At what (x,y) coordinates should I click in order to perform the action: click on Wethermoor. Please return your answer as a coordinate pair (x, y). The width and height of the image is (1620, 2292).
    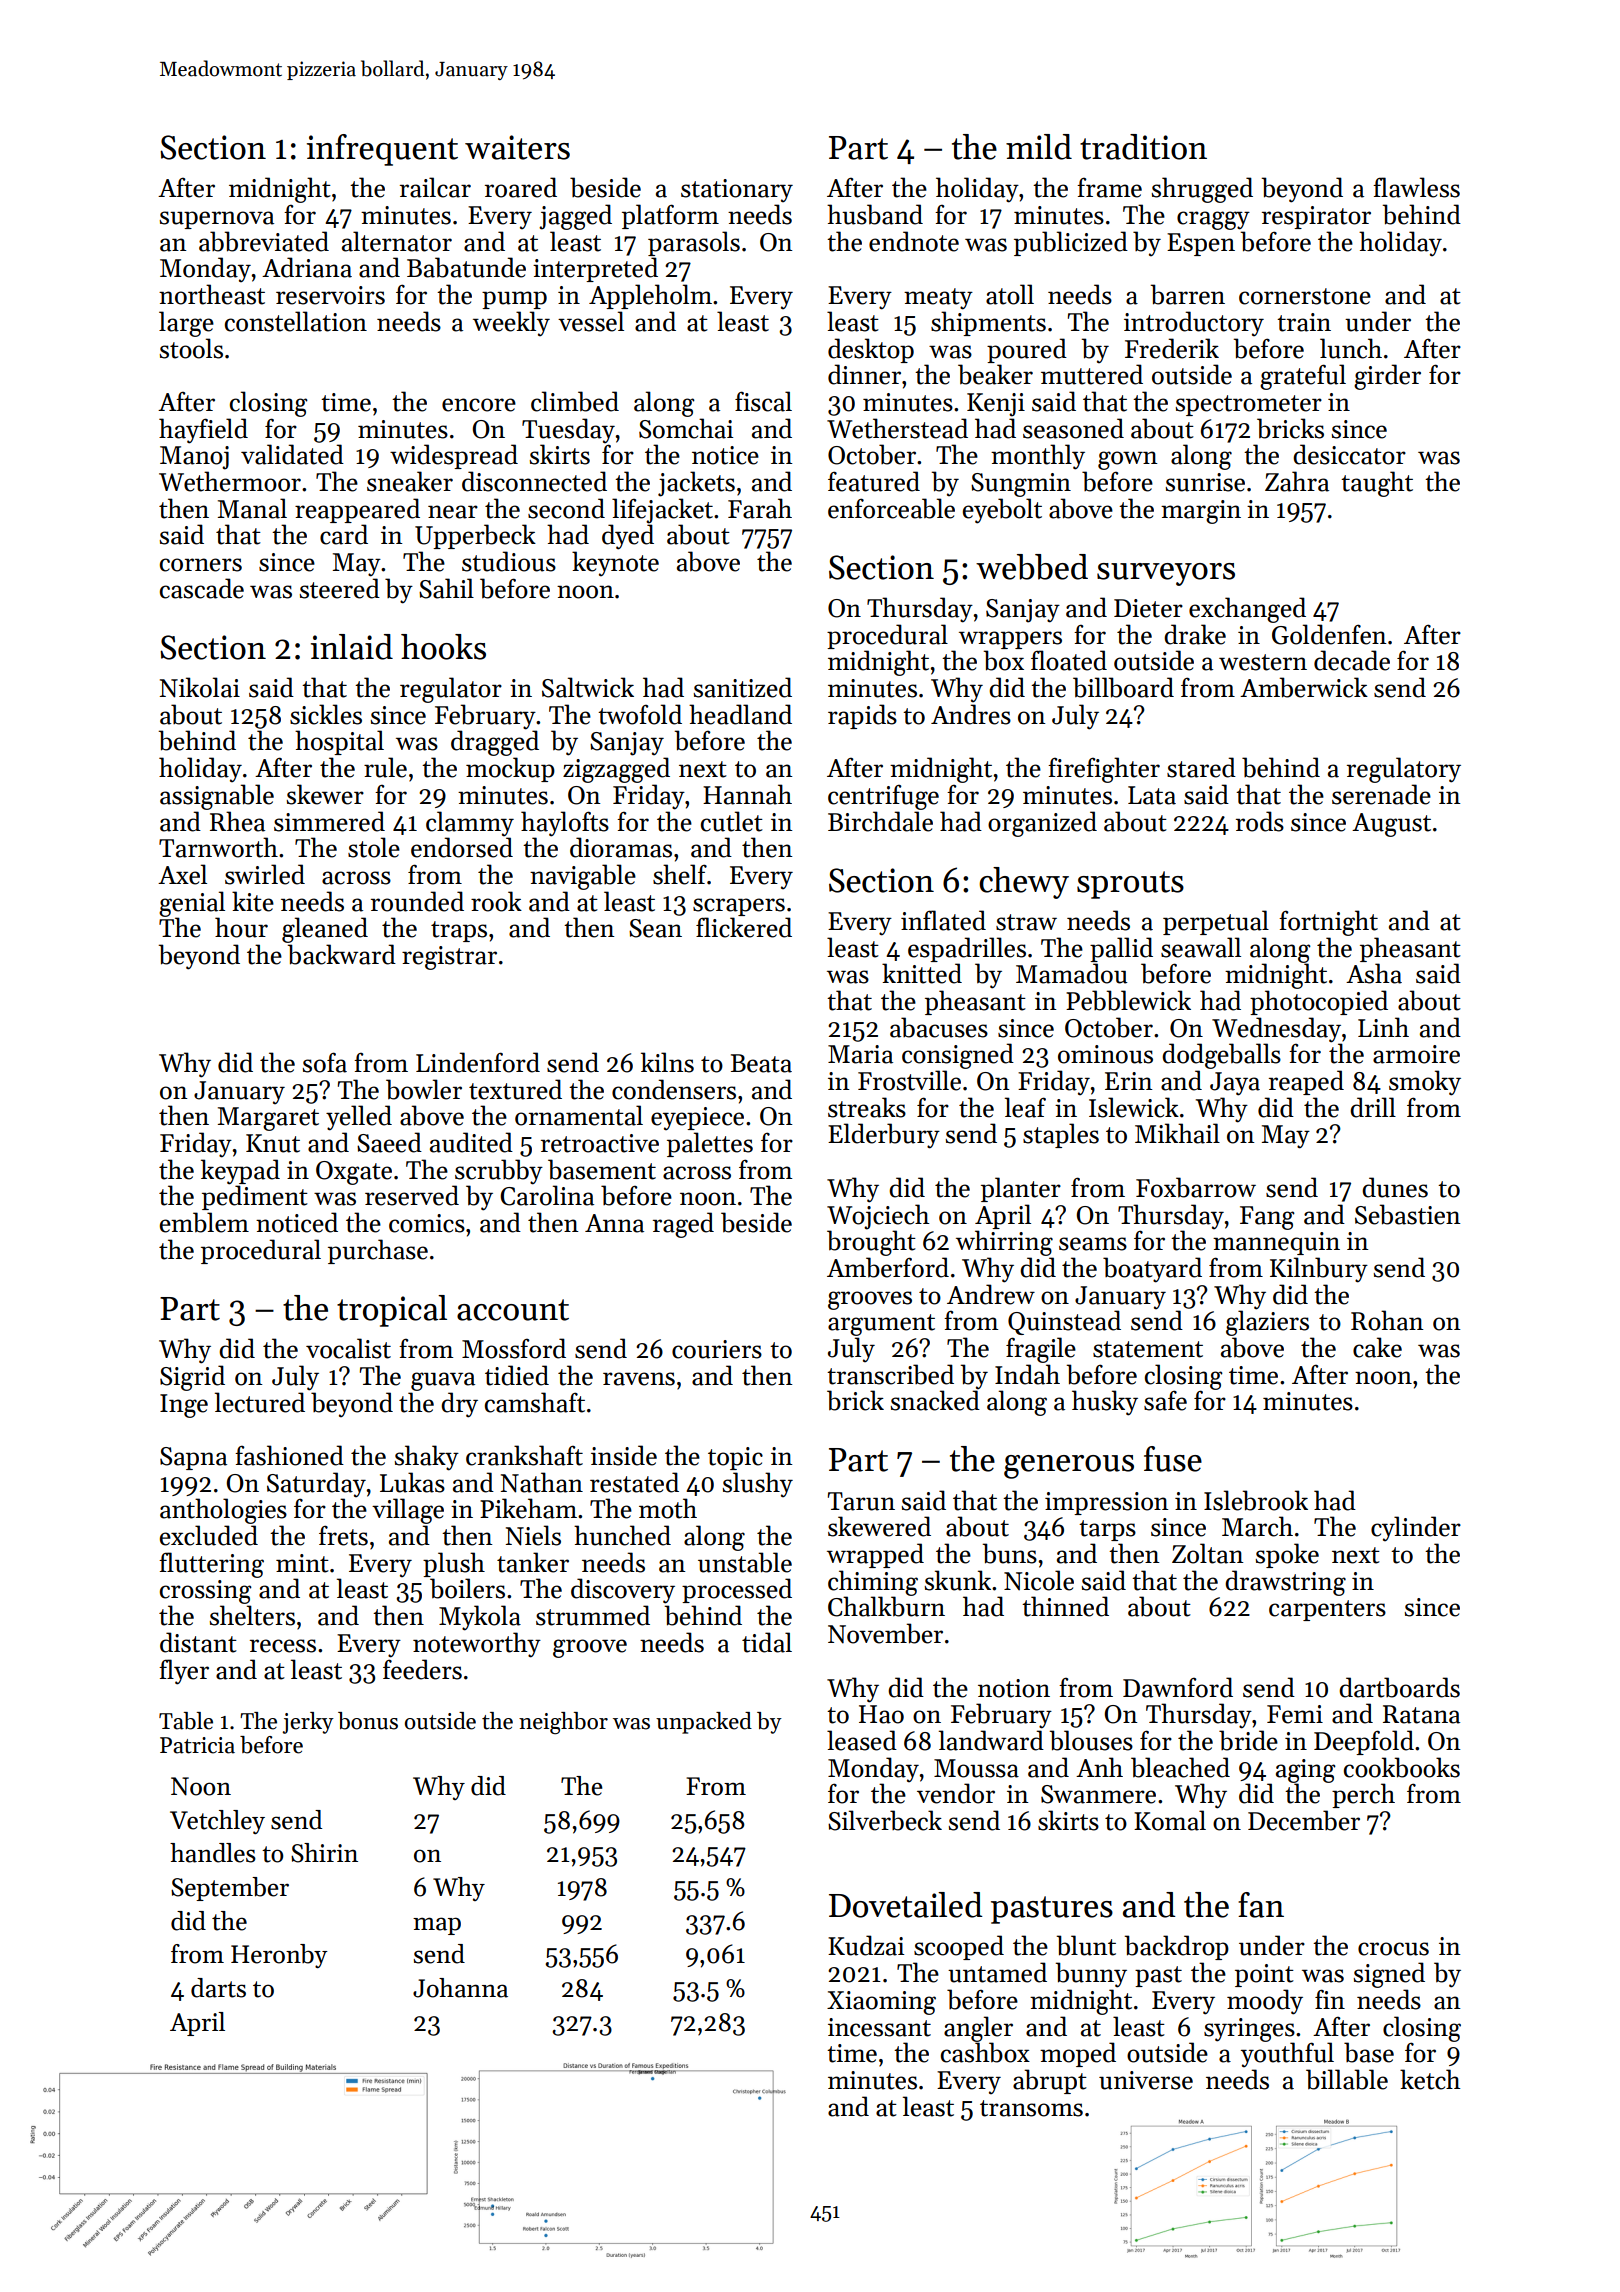
    Looking at the image, I should click on (230, 481).
